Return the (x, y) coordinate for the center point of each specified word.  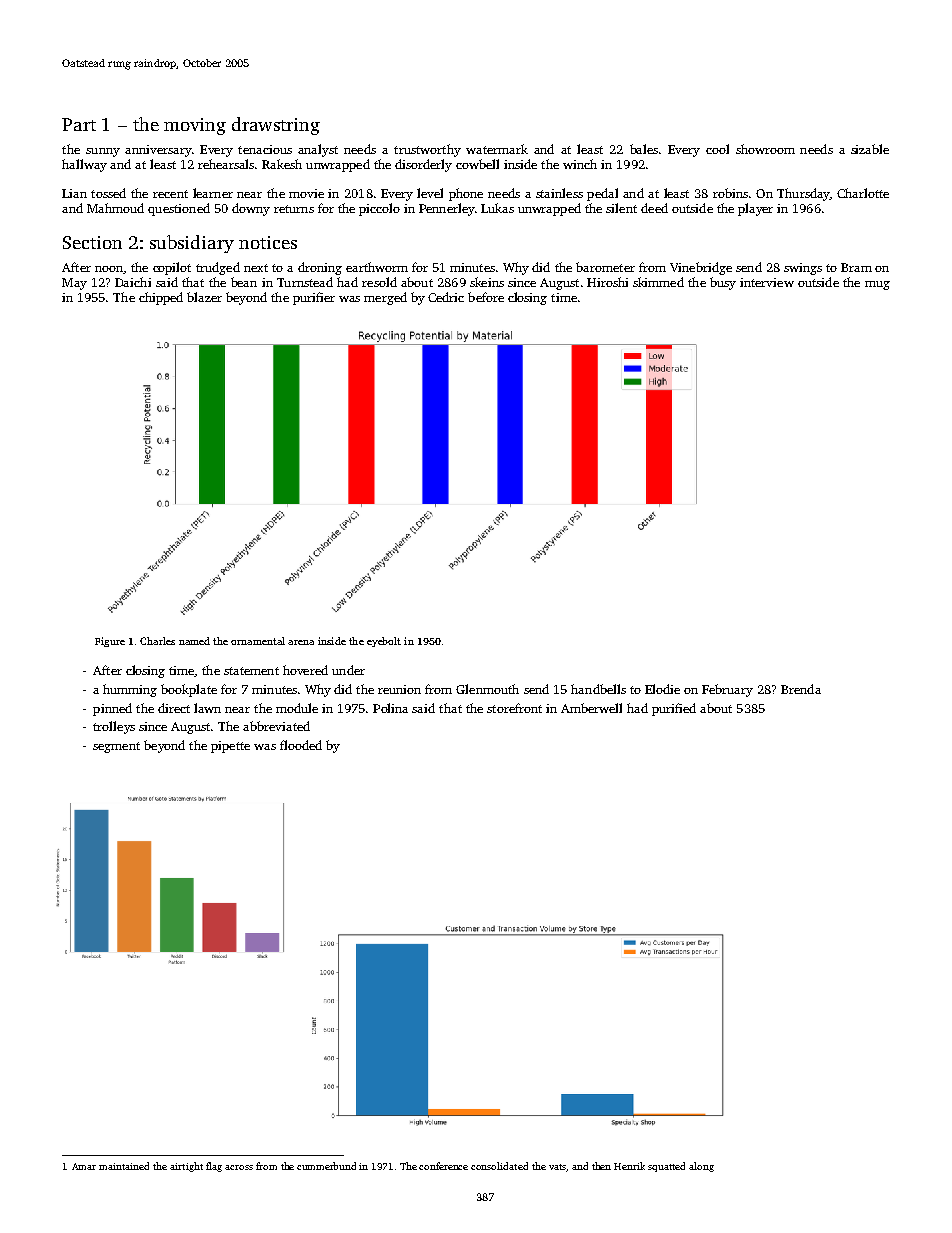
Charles (157, 641)
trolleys (114, 727)
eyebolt (384, 642)
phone (466, 194)
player (755, 209)
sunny (103, 152)
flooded (301, 745)
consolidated (499, 1166)
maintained (124, 1166)
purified (674, 709)
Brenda (801, 689)
